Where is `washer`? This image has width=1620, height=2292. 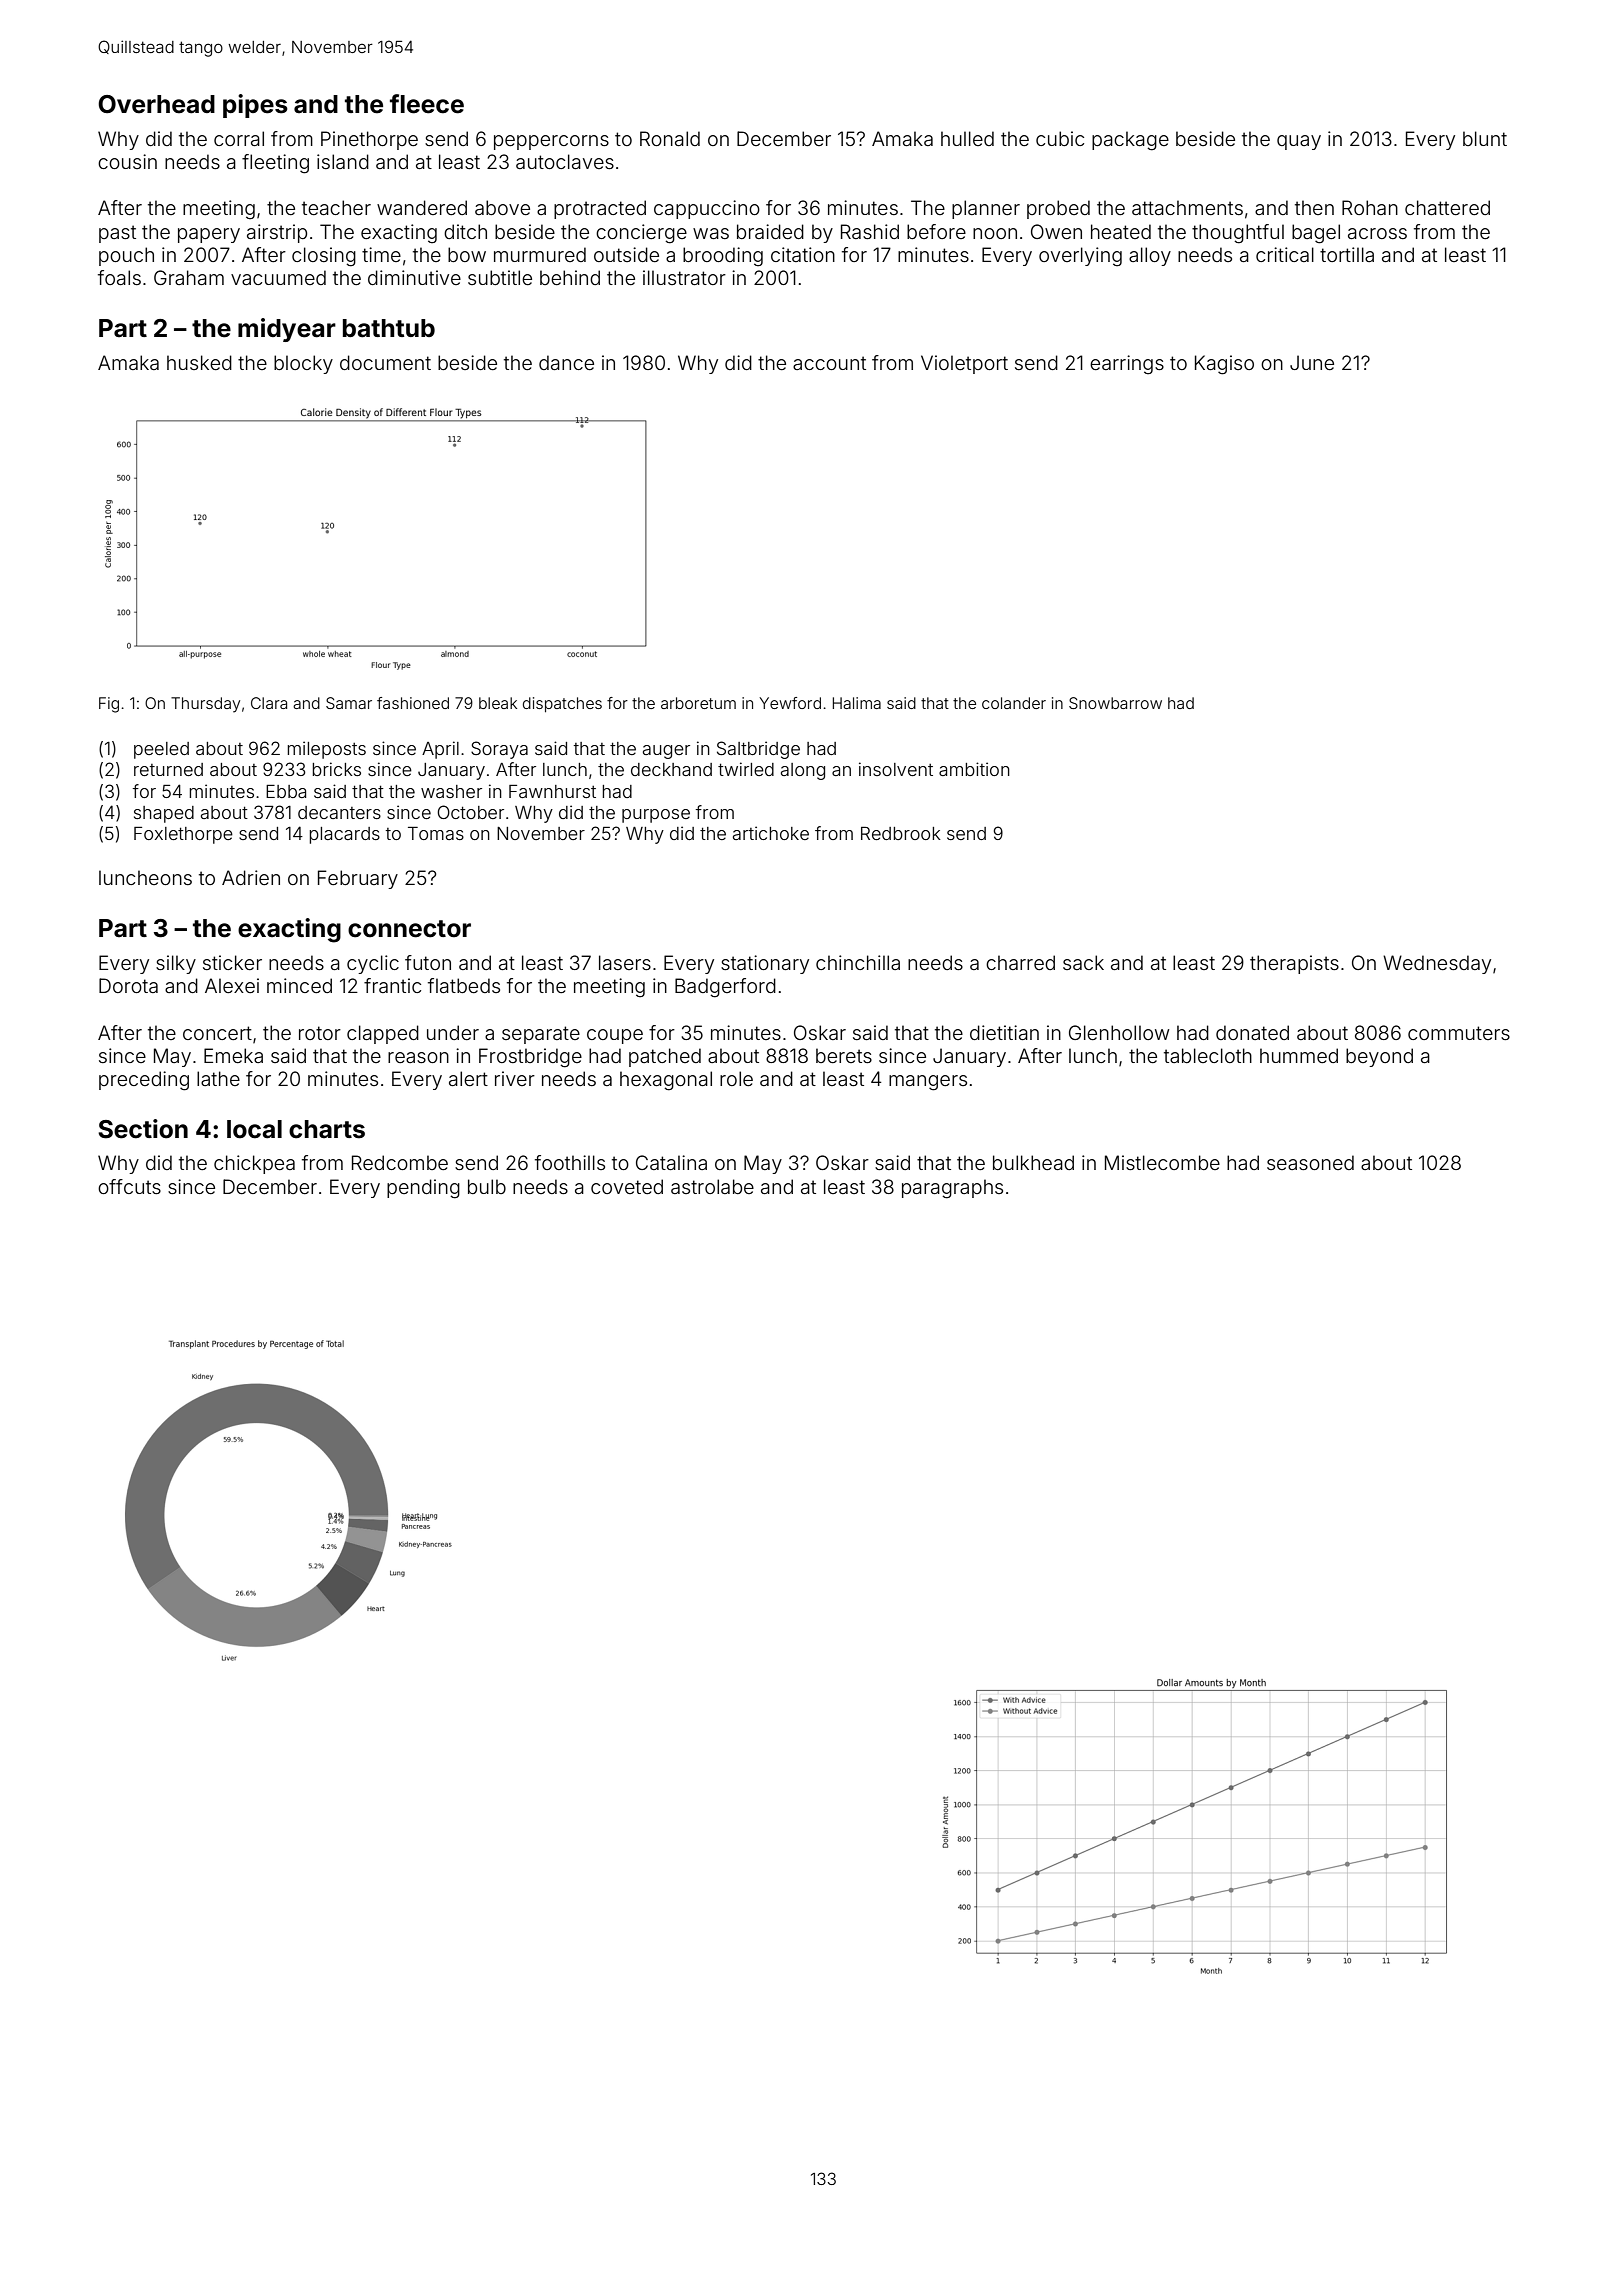 washer is located at coordinates (451, 791).
